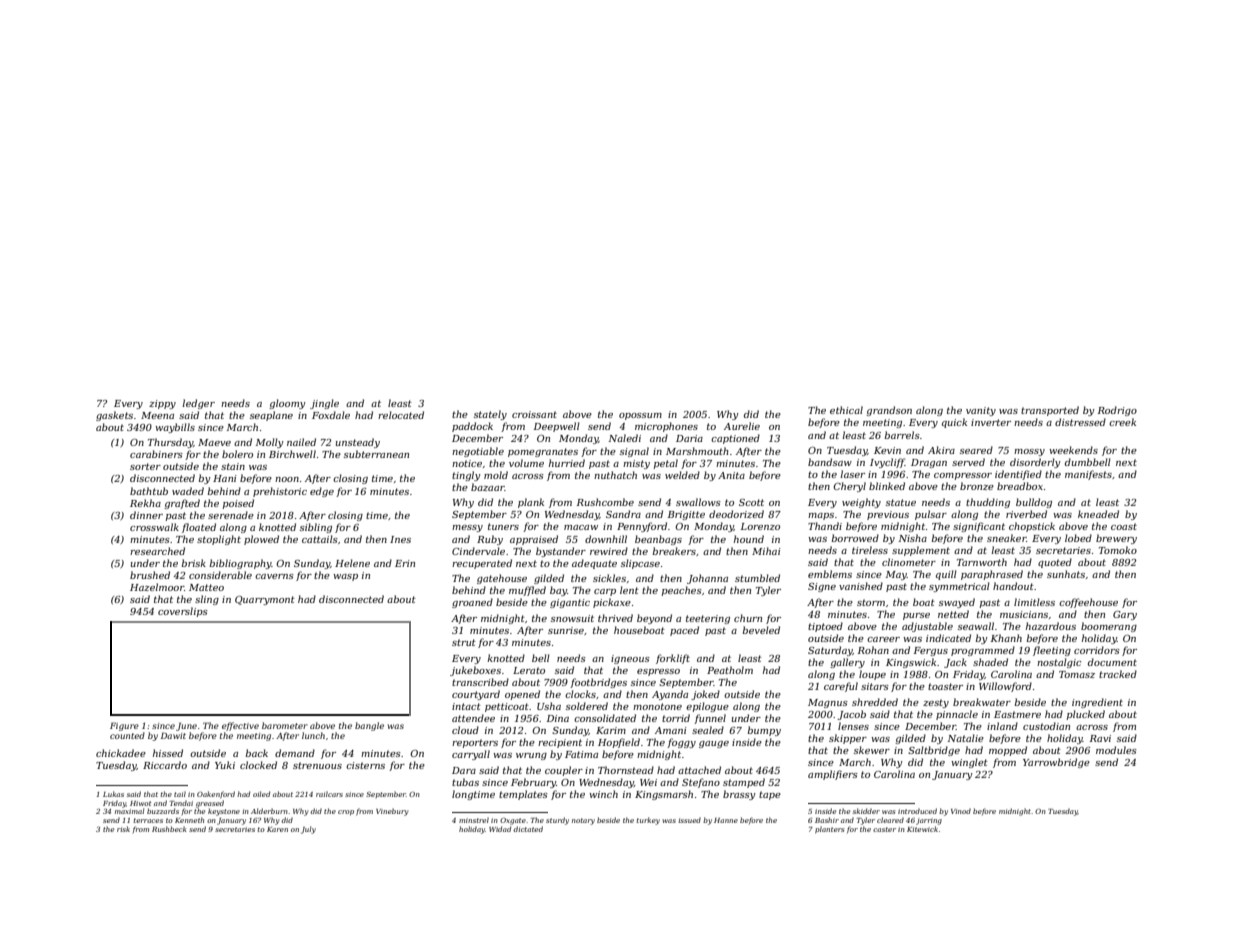 The width and height of the screenshot is (1233, 952). Describe the element at coordinates (1117, 411) in the screenshot. I see `Rodrigo` at that location.
